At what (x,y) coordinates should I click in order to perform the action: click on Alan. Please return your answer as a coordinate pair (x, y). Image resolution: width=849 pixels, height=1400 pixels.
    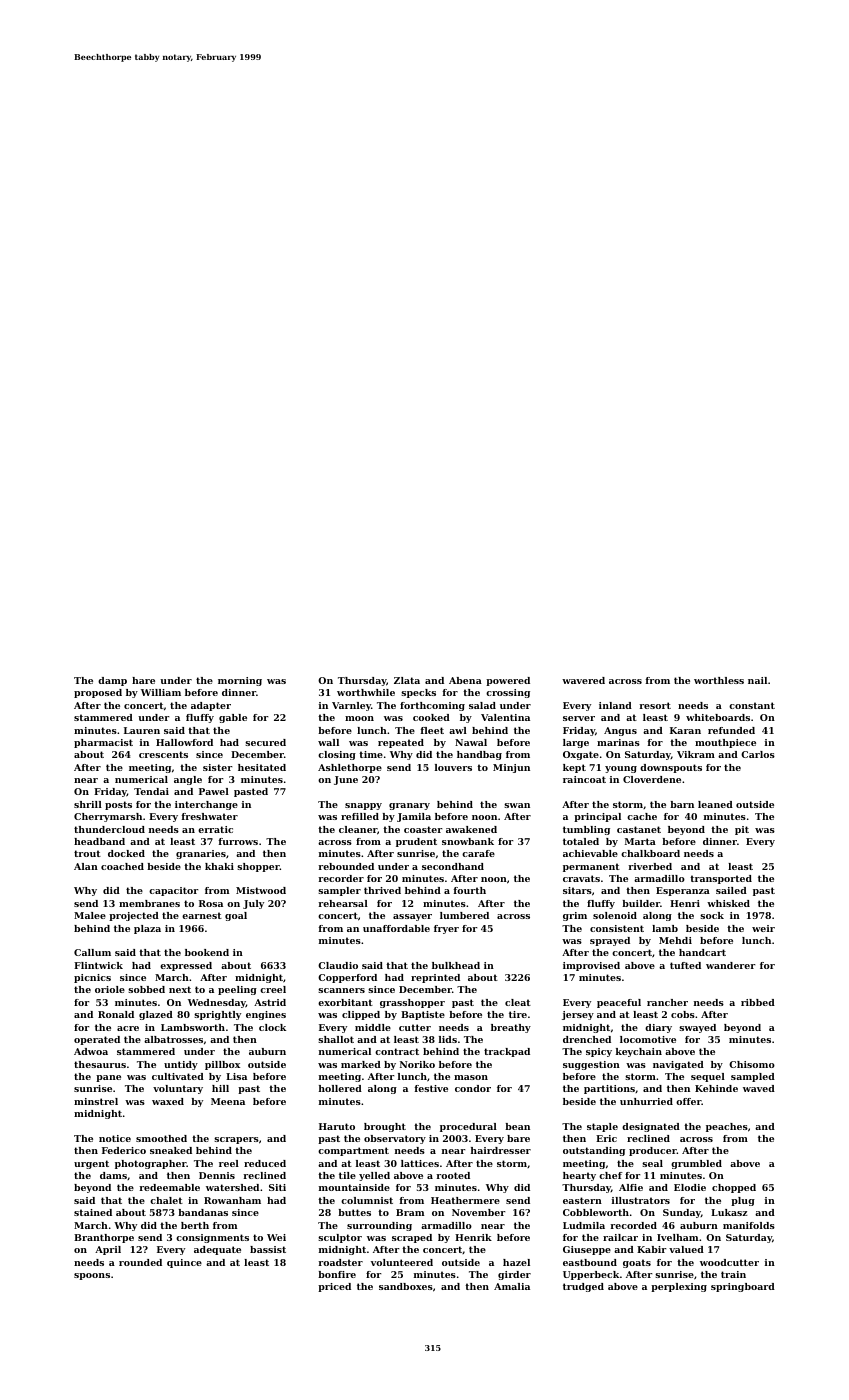
    Looking at the image, I should click on (86, 866).
